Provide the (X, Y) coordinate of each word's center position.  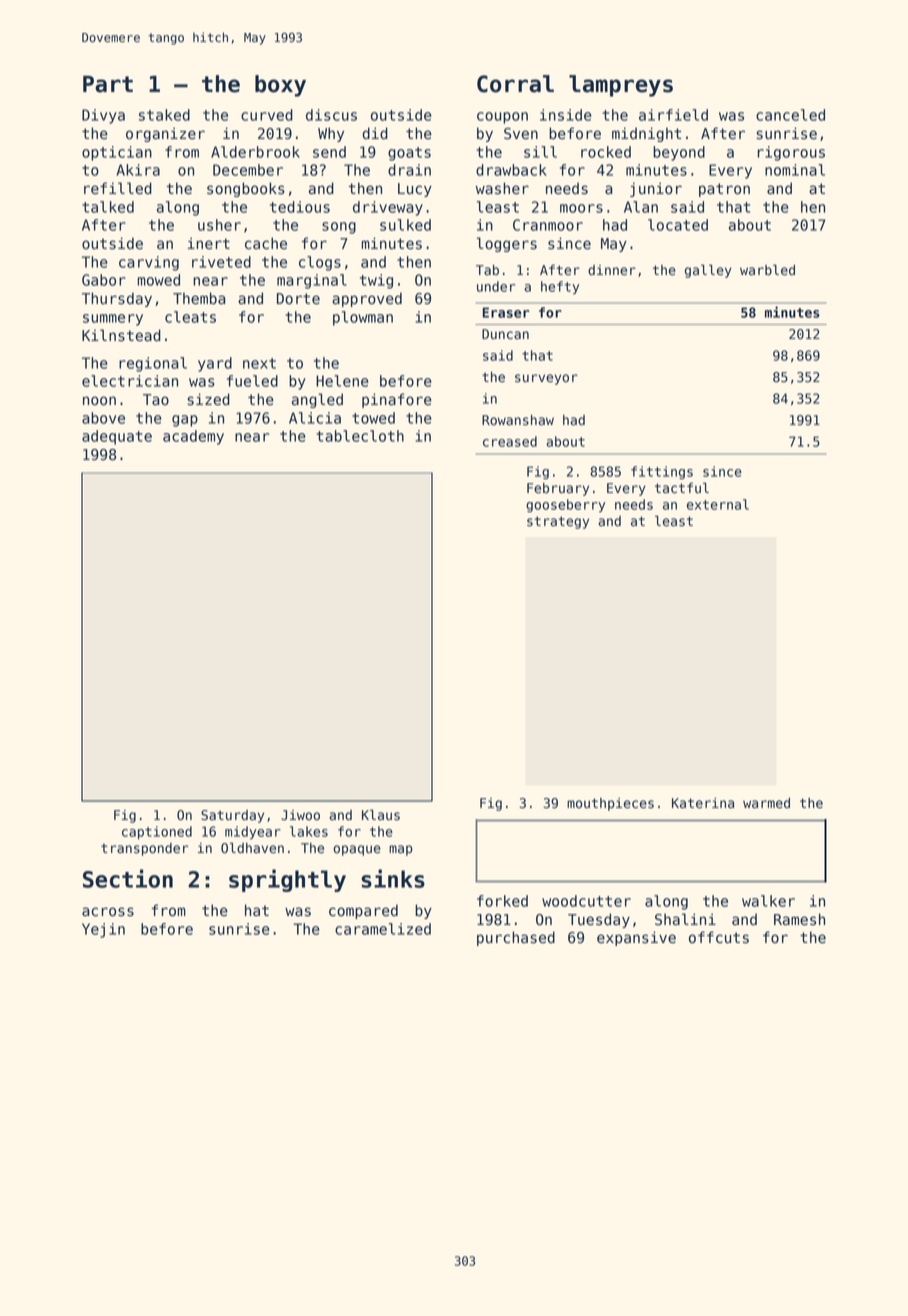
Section (128, 878)
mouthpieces (610, 804)
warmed (766, 803)
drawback (511, 170)
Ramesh (799, 919)
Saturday (232, 816)
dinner (612, 270)
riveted (221, 262)
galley (708, 271)
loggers (507, 244)
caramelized (383, 929)
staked (164, 115)
